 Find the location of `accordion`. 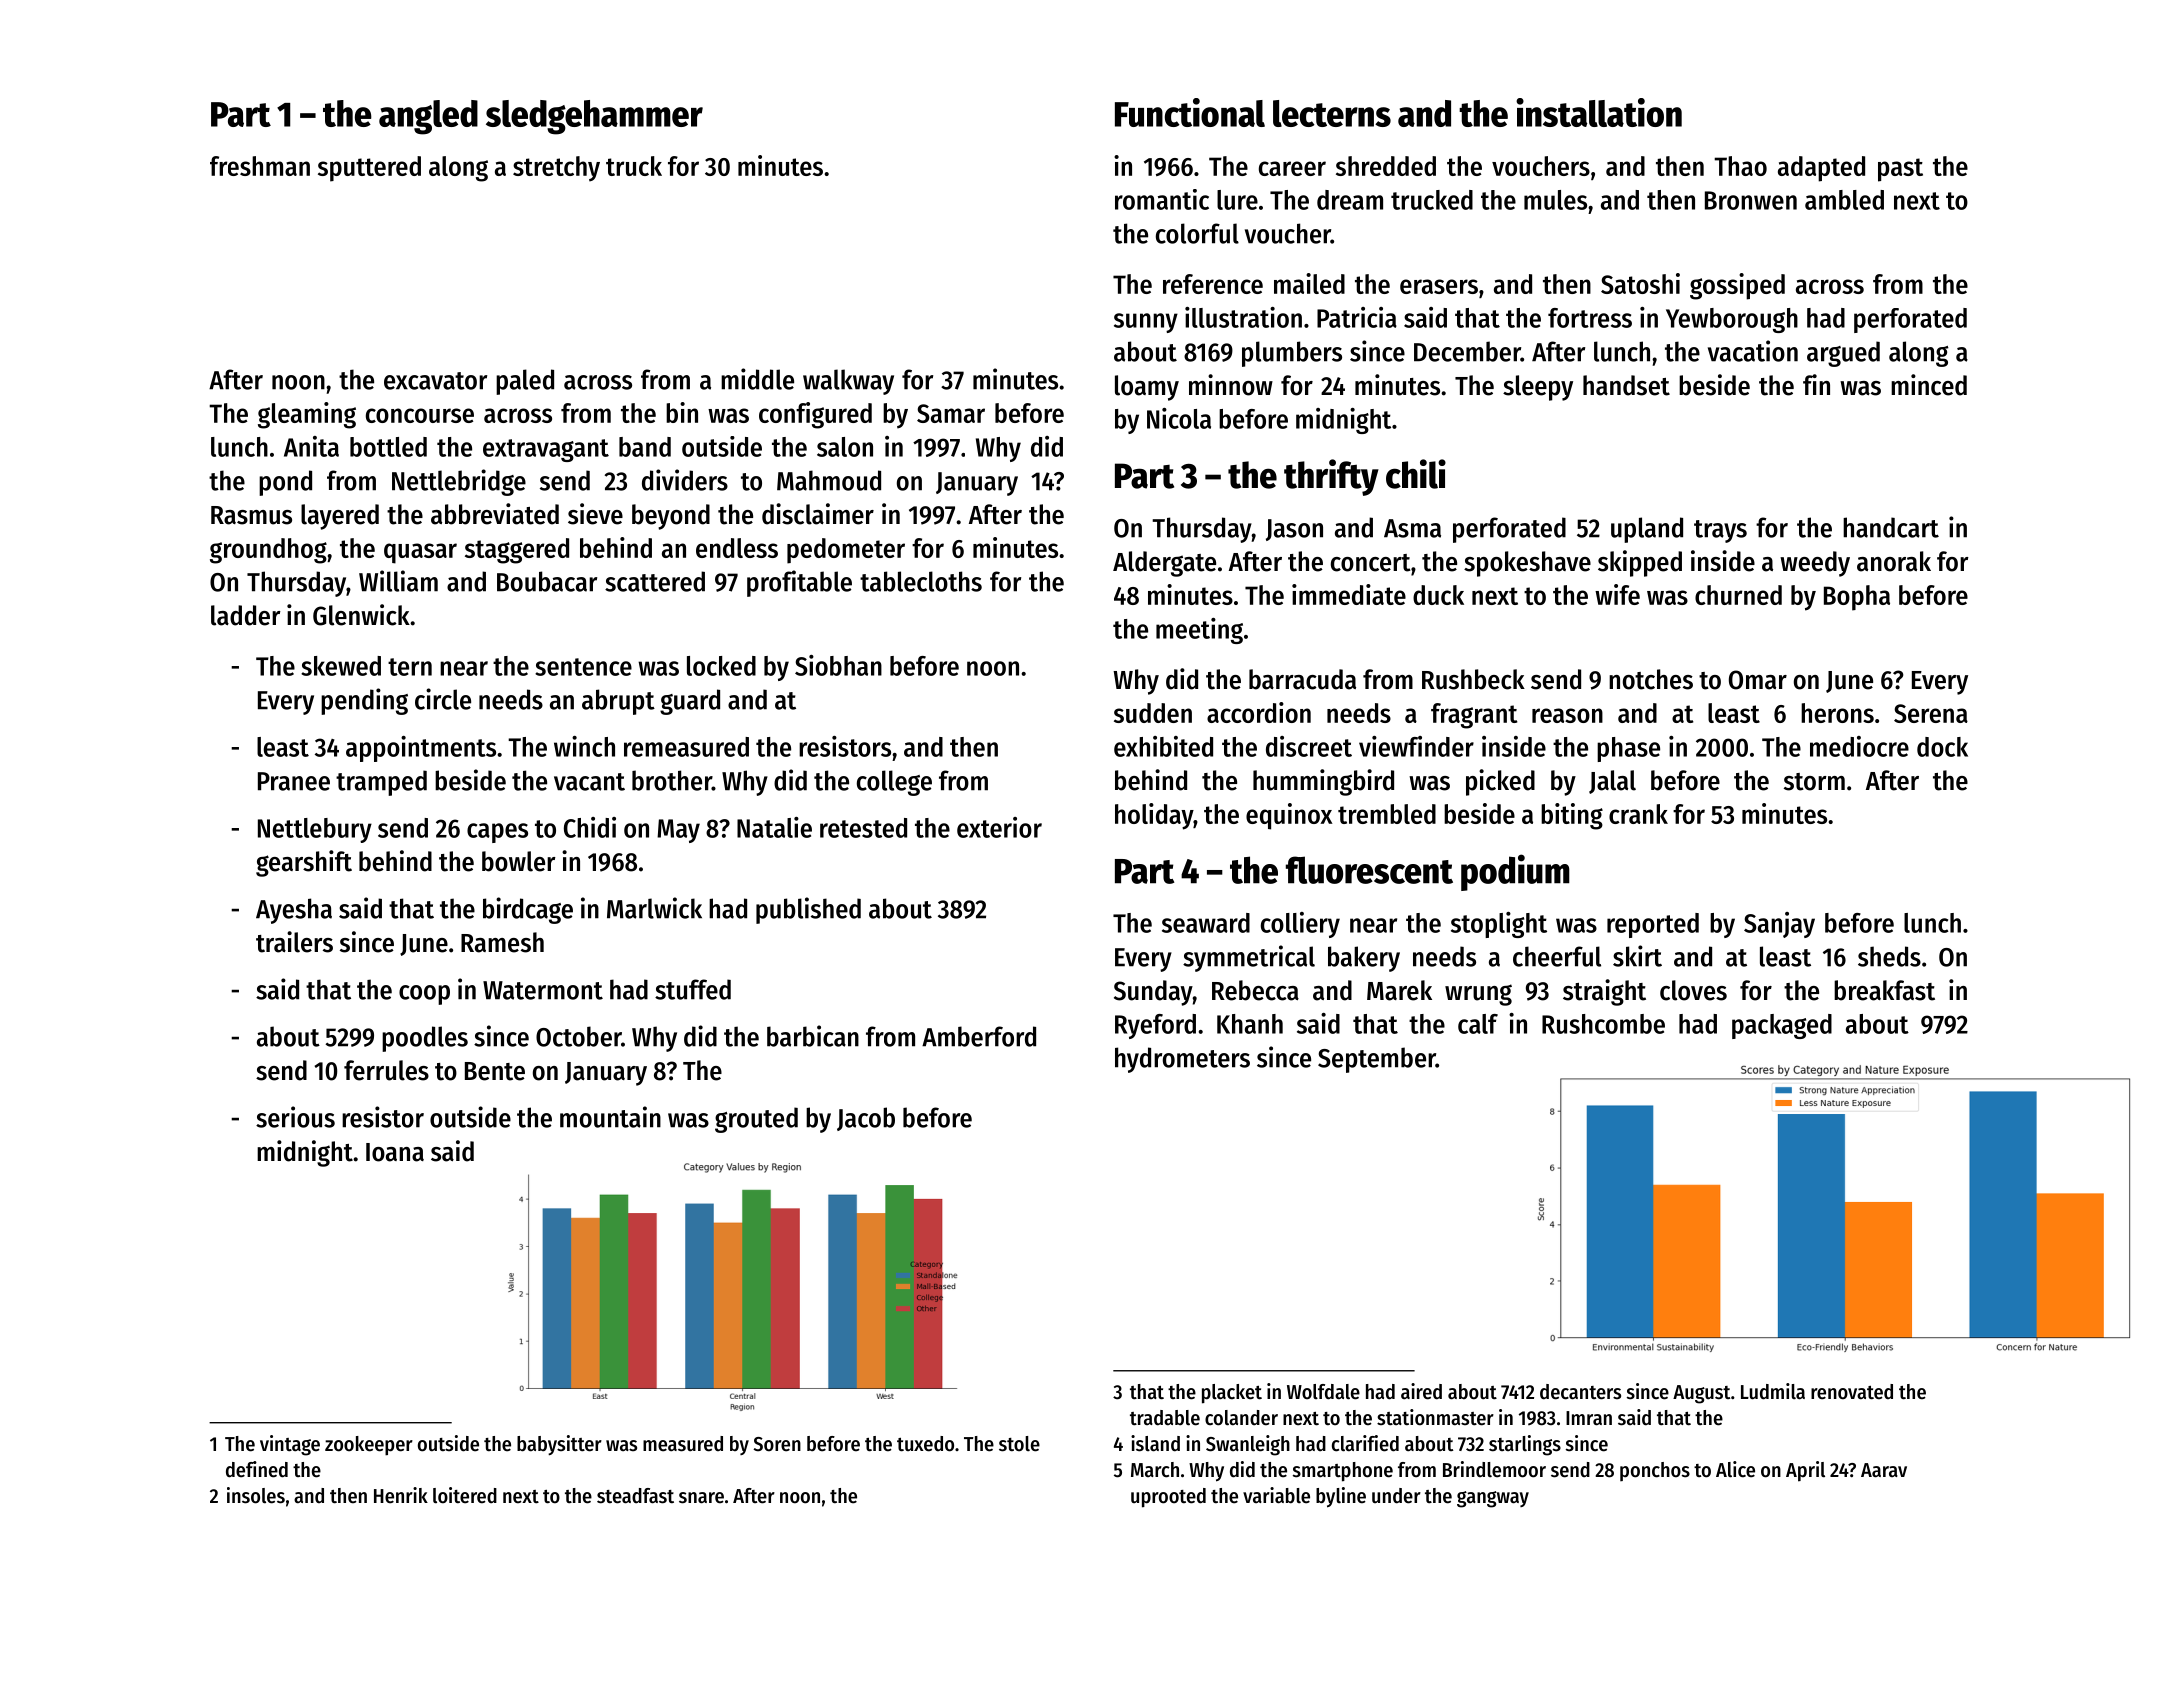

accordion is located at coordinates (1259, 712).
